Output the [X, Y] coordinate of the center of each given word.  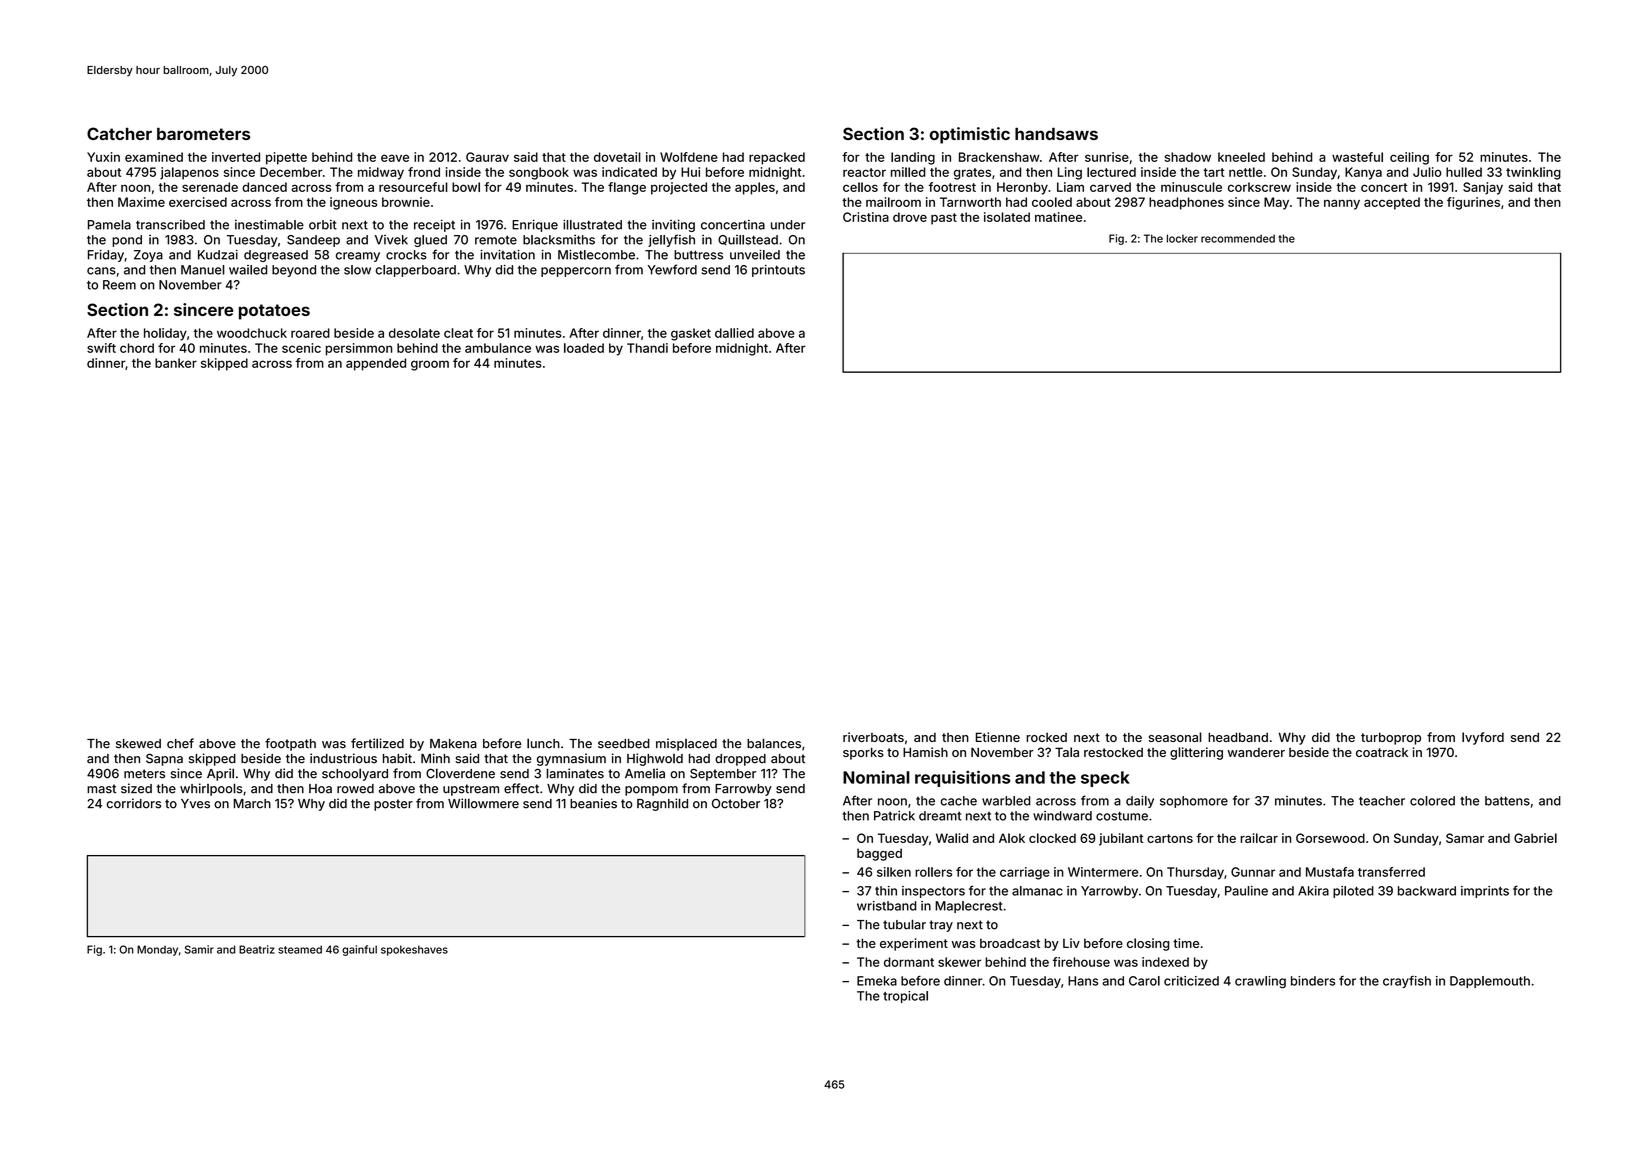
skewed [138, 744]
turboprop [1391, 738]
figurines [1473, 203]
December [291, 172]
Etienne [998, 737]
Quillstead [748, 240]
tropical [905, 997]
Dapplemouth [1490, 982]
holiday [165, 334]
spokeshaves [414, 950]
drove [910, 217]
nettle [1246, 172]
